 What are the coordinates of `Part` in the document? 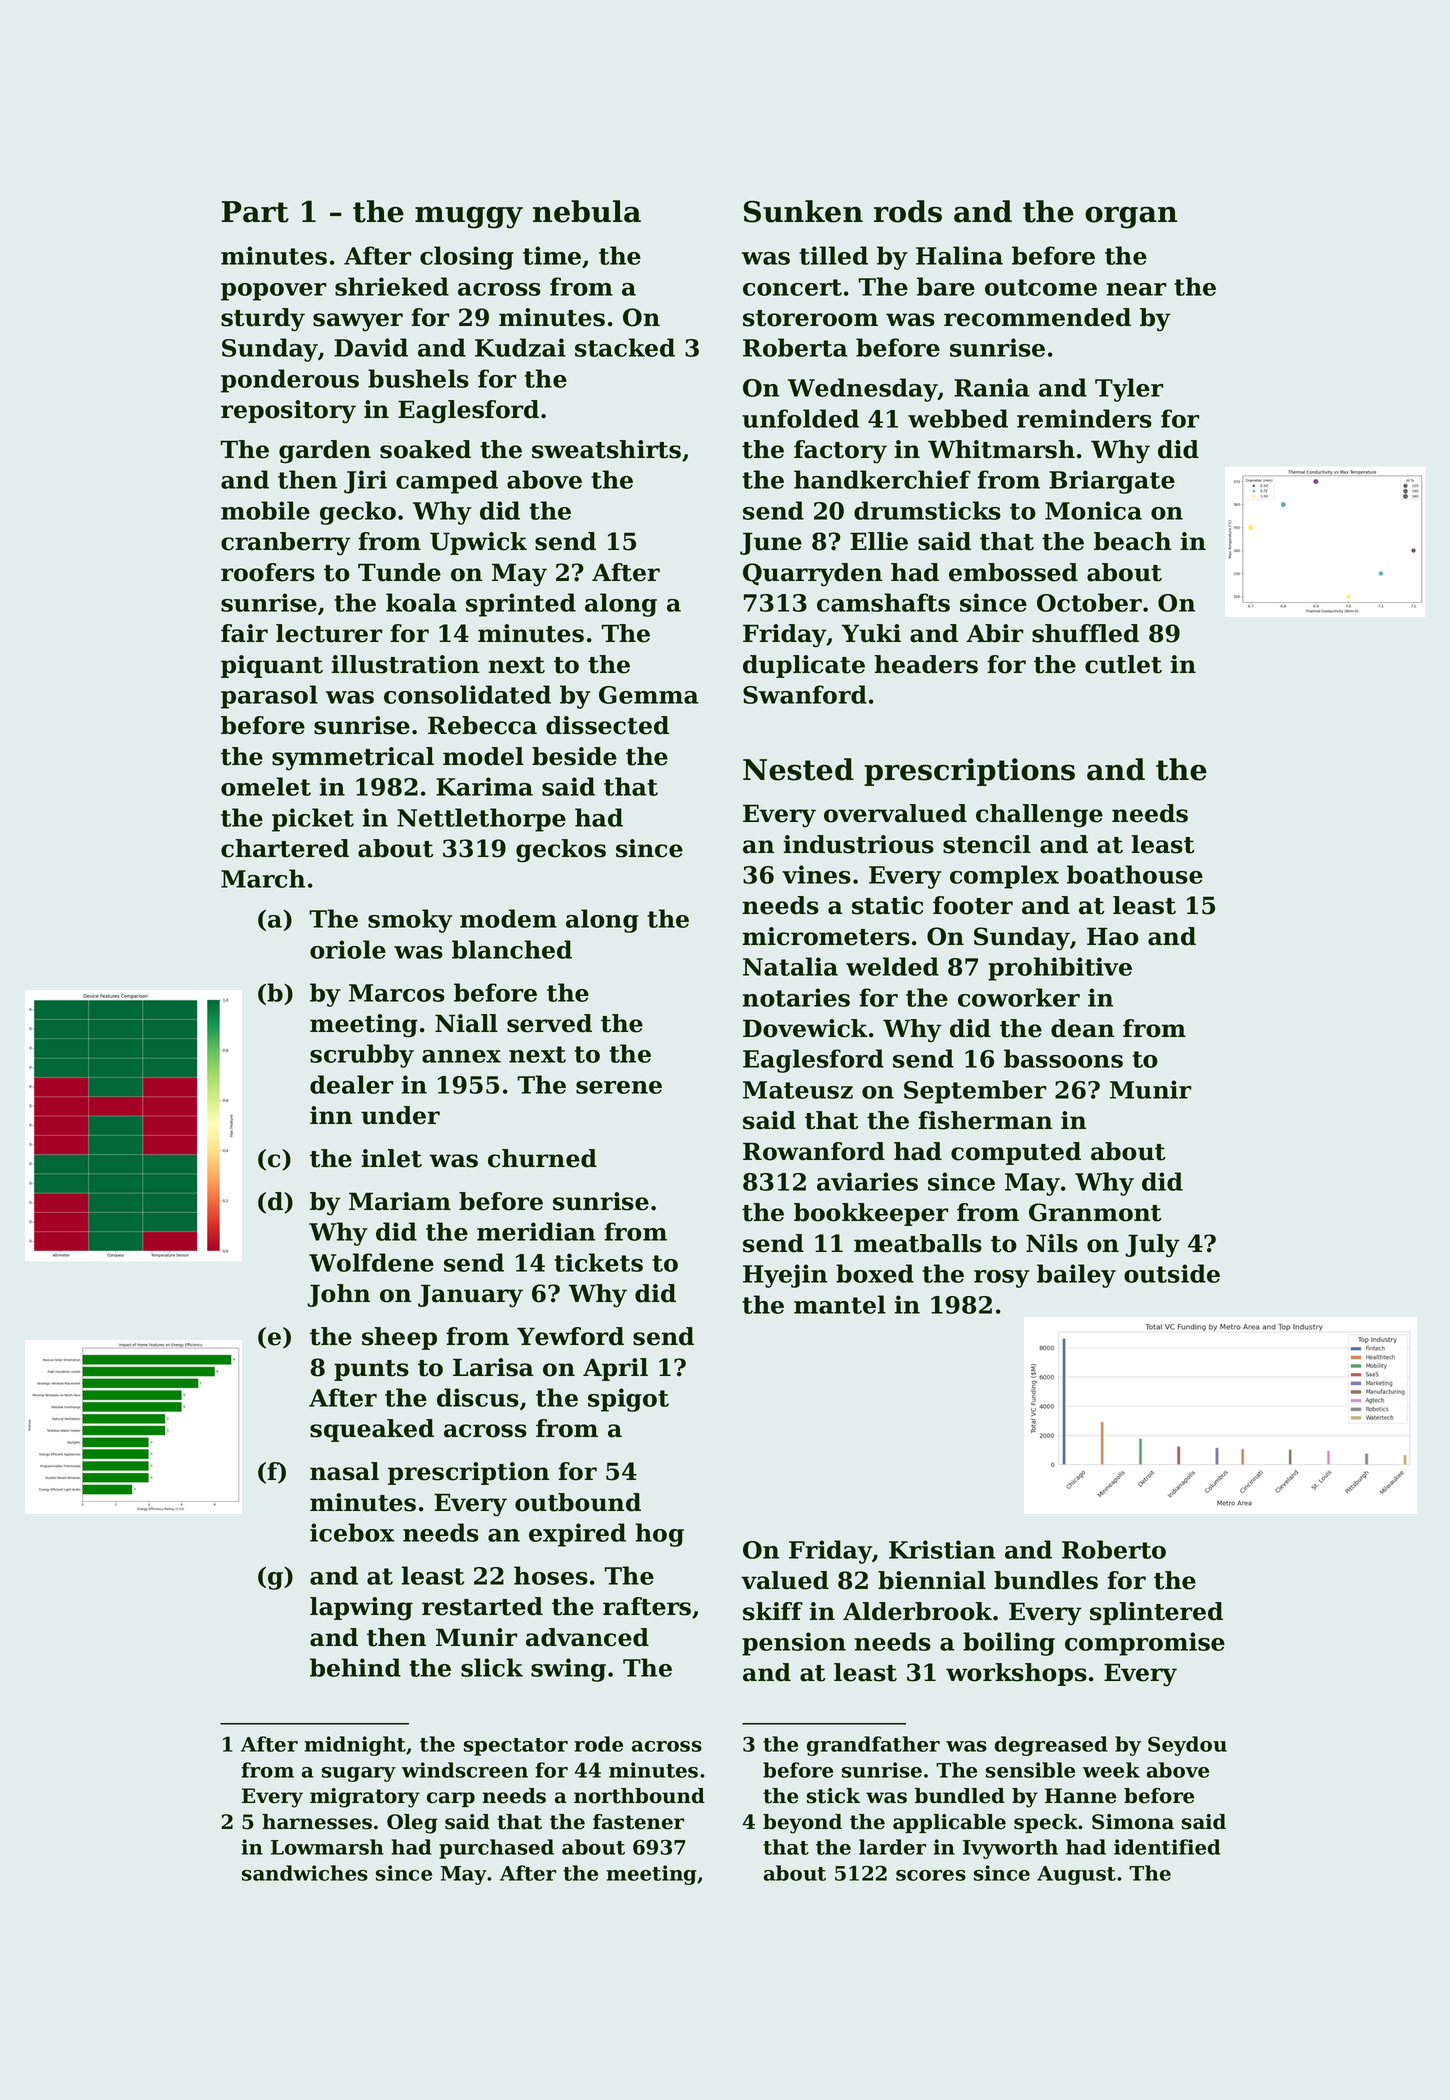 It's located at (255, 212).
